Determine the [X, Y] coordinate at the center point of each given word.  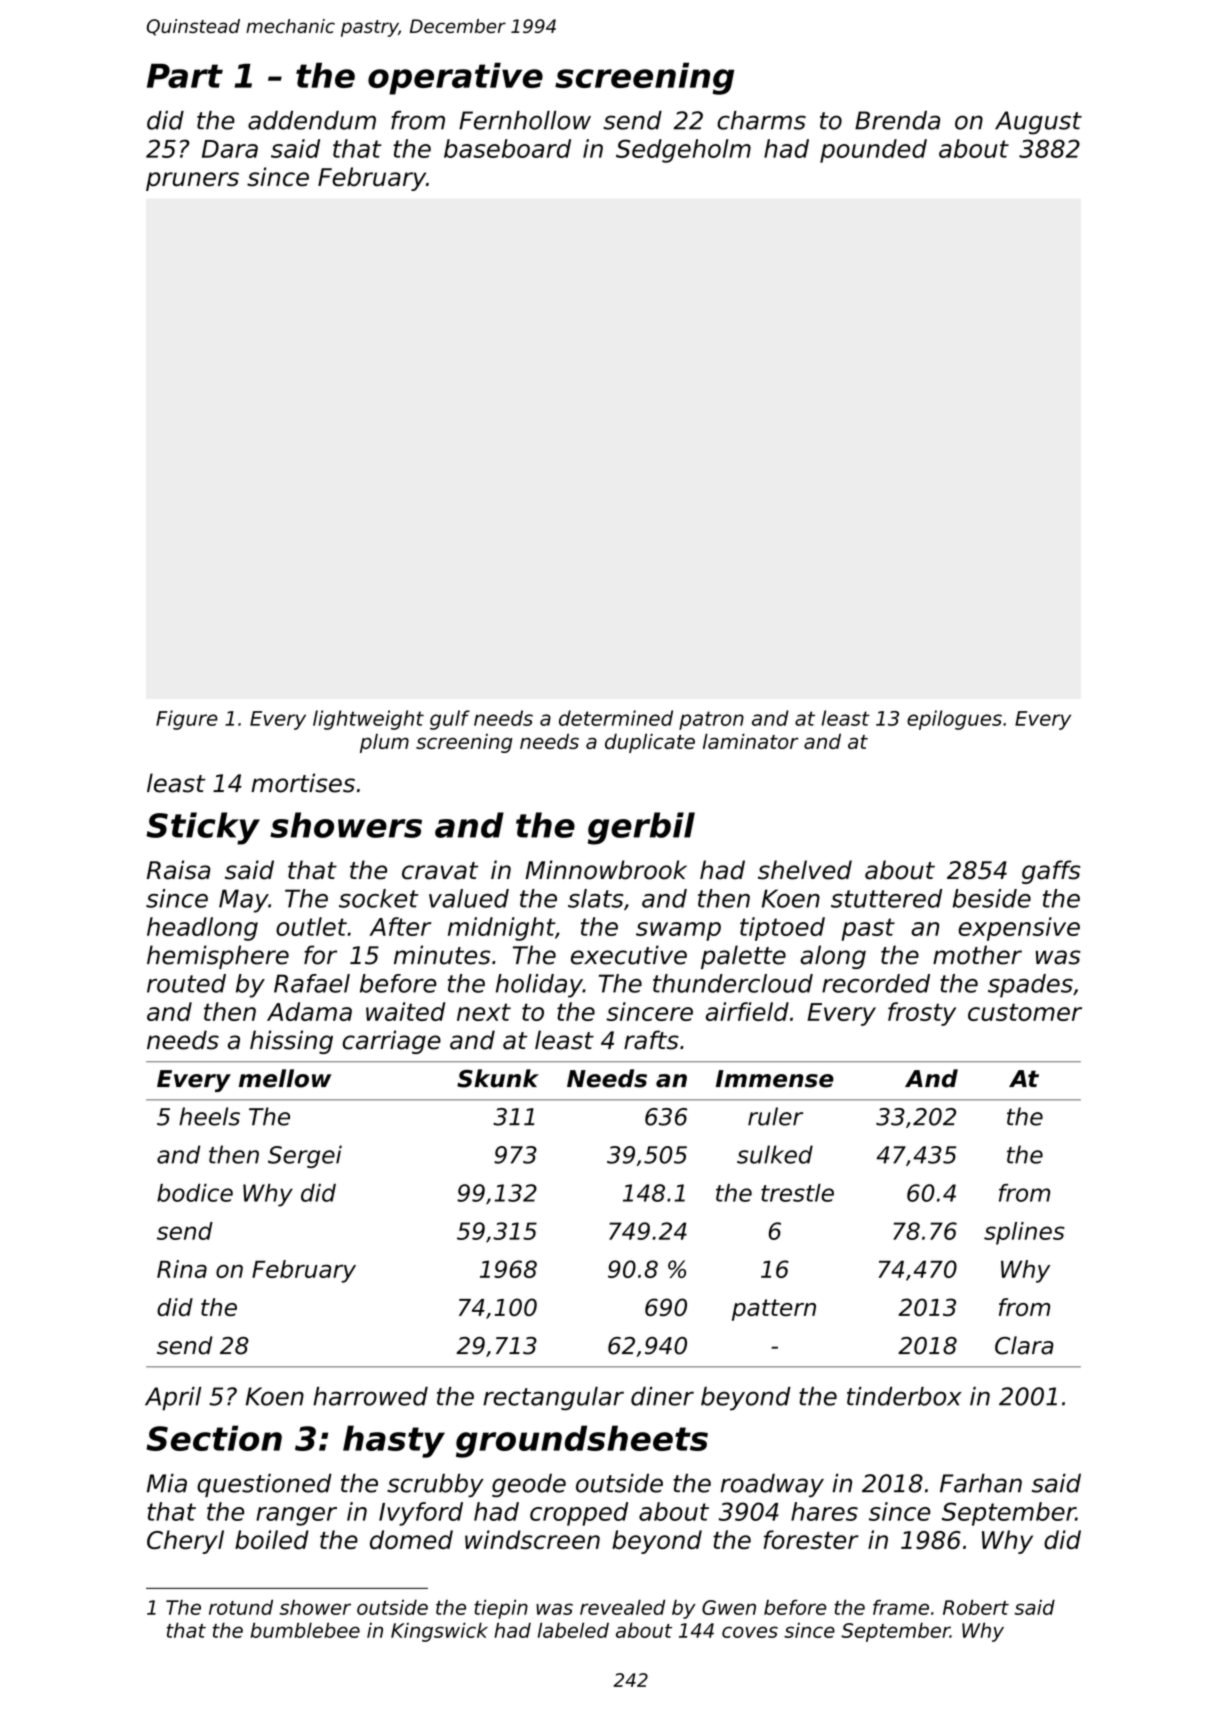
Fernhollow [525, 120]
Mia [167, 1483]
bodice [195, 1193]
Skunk [498, 1078]
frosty [922, 1014]
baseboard [507, 148]
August [1038, 123]
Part [185, 76]
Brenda [897, 120]
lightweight [368, 720]
